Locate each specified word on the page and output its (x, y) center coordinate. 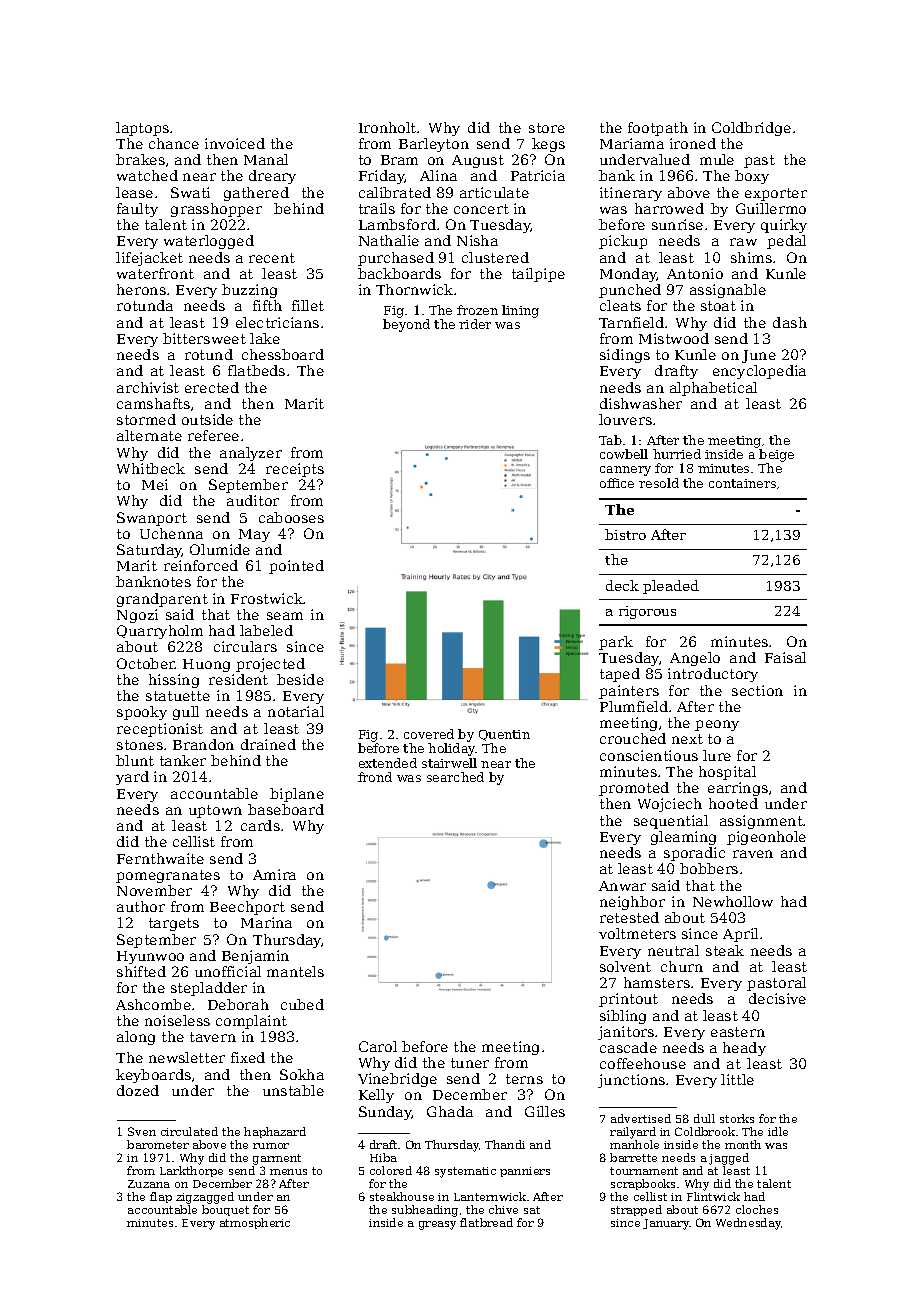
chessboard (283, 354)
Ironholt (387, 127)
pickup (623, 242)
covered (429, 734)
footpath (658, 129)
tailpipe (538, 275)
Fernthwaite (160, 858)
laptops (142, 129)
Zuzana (149, 1184)
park (616, 643)
